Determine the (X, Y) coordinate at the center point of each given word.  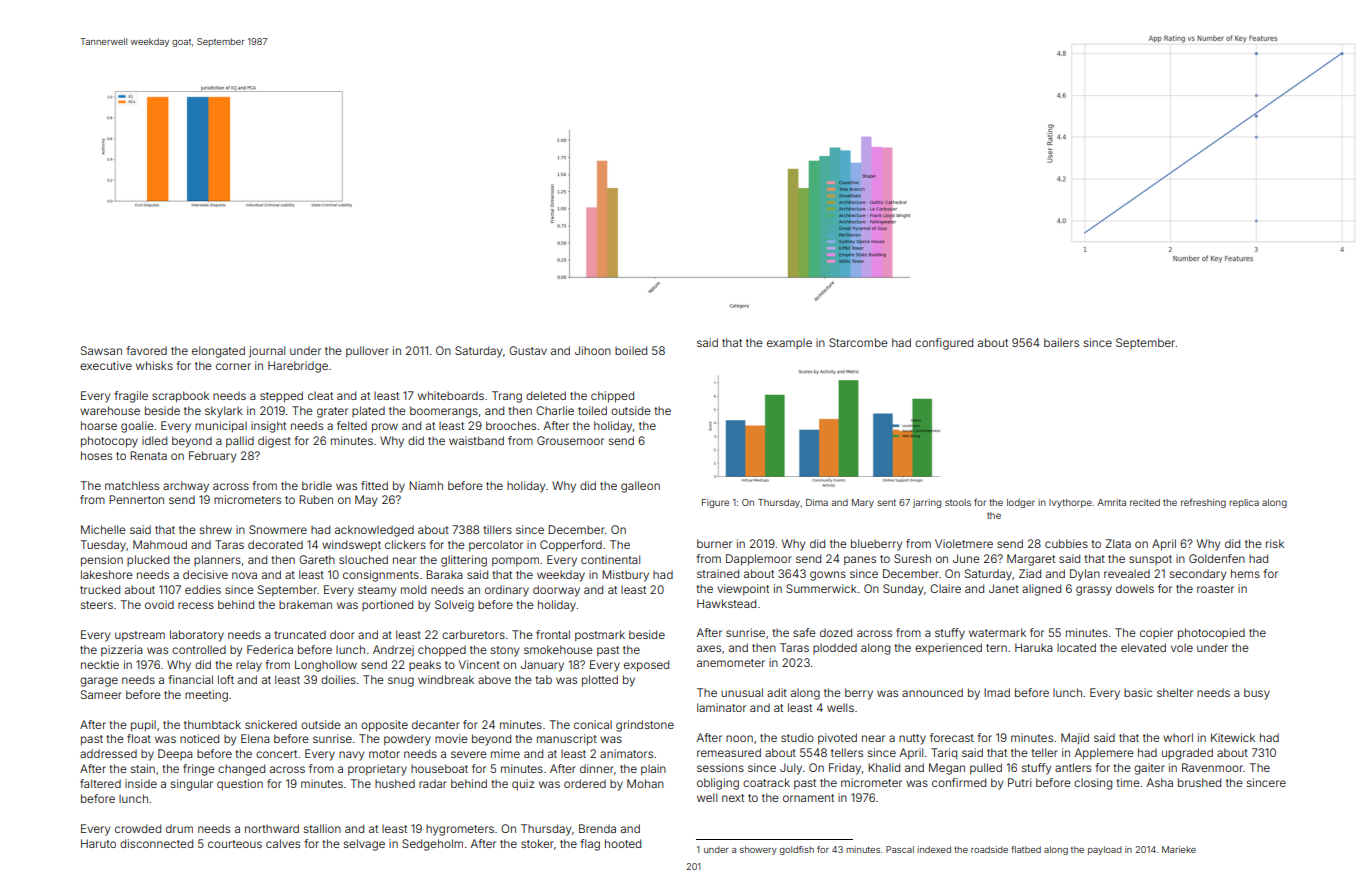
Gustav (528, 350)
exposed (646, 666)
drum (179, 828)
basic (1138, 692)
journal (267, 352)
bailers (1061, 342)
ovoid (159, 604)
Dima (817, 502)
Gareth (317, 559)
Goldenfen (1217, 558)
